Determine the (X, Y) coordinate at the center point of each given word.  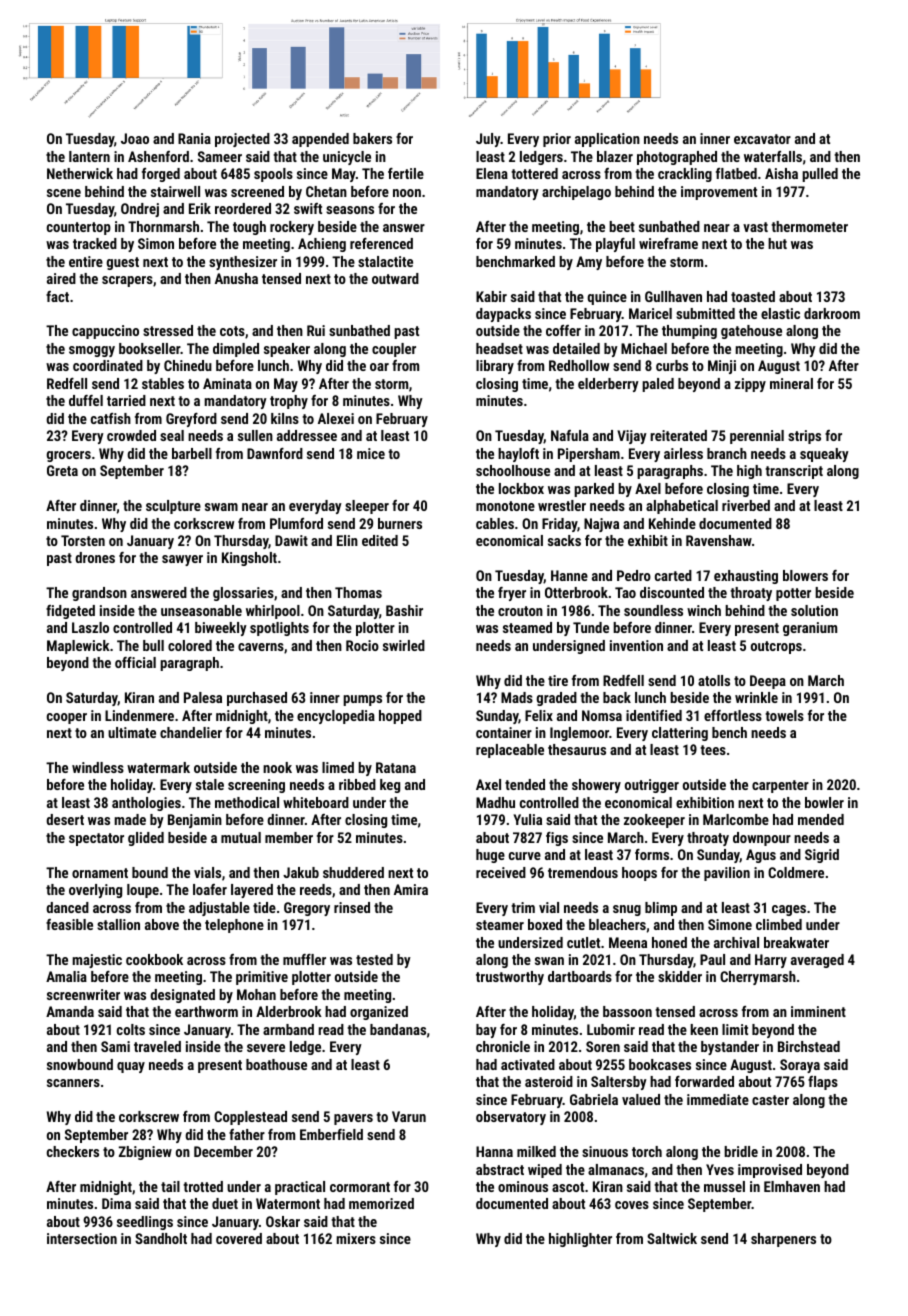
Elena (492, 173)
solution (814, 610)
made (130, 819)
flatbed (736, 173)
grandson (99, 594)
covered (239, 1238)
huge (490, 856)
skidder (680, 976)
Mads (517, 697)
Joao (135, 138)
